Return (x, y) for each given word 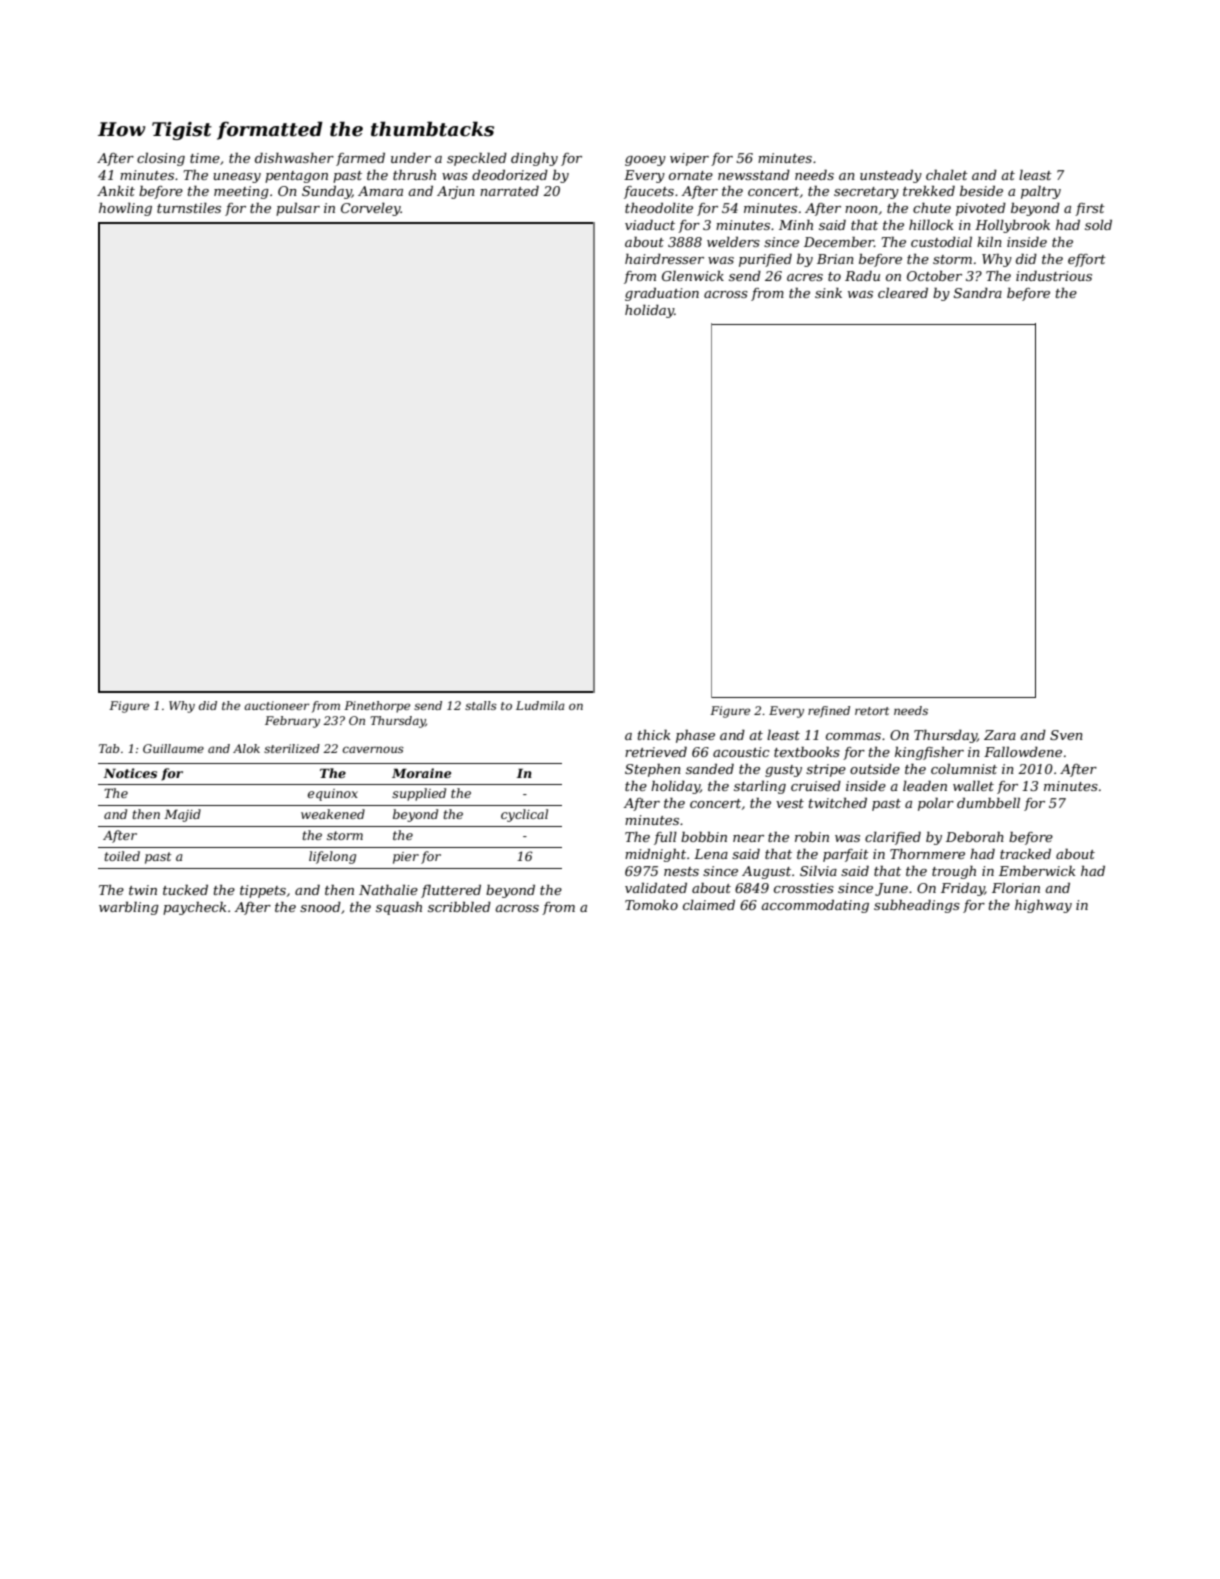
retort (872, 711)
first (1090, 209)
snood (320, 907)
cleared (903, 293)
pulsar (298, 209)
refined (829, 712)
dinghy (534, 159)
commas (853, 736)
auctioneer (276, 705)
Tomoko (651, 905)
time (205, 158)
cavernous (373, 749)
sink (828, 293)
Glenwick (693, 276)
